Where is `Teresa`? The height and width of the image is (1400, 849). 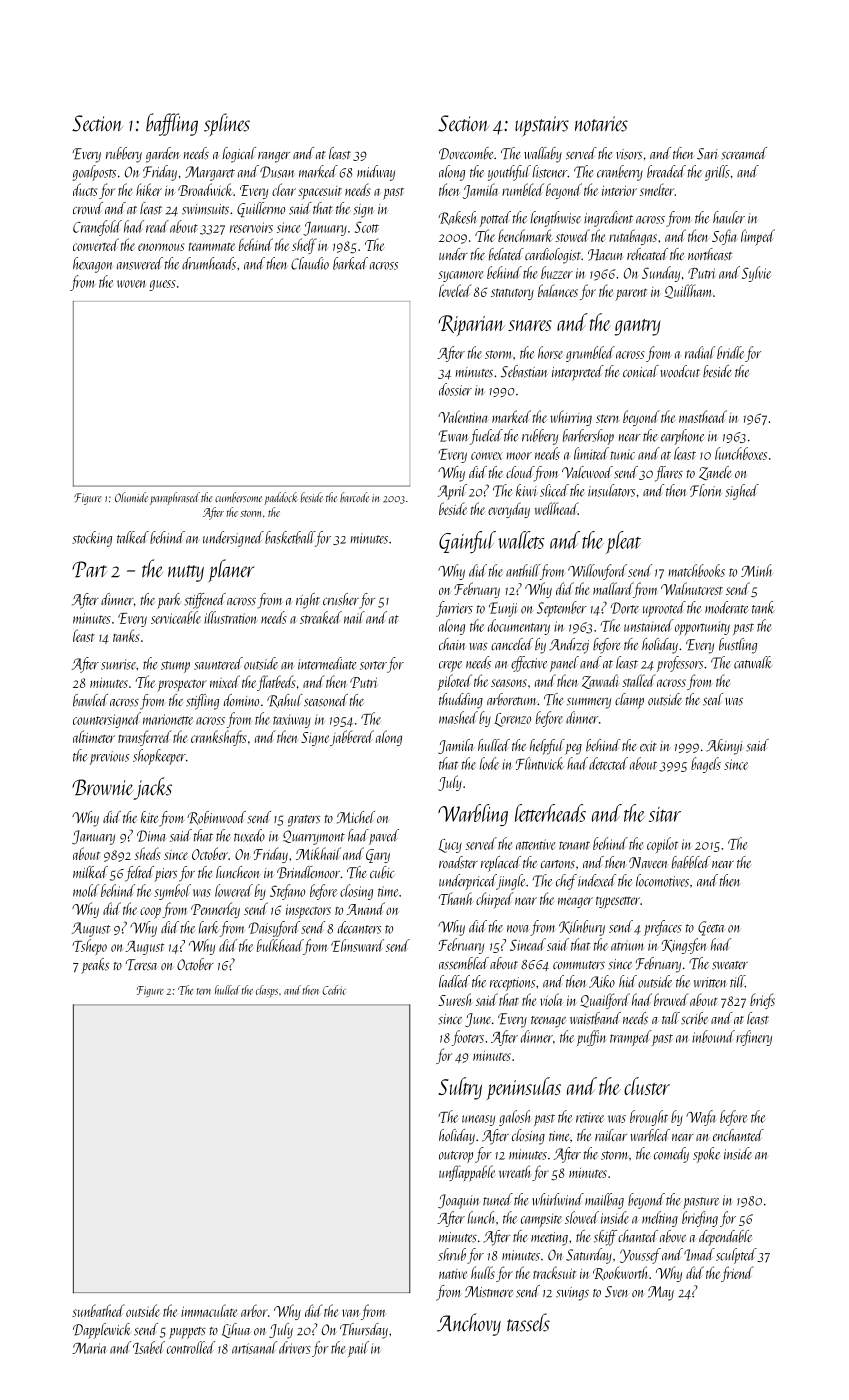 Teresa is located at coordinates (141, 965).
